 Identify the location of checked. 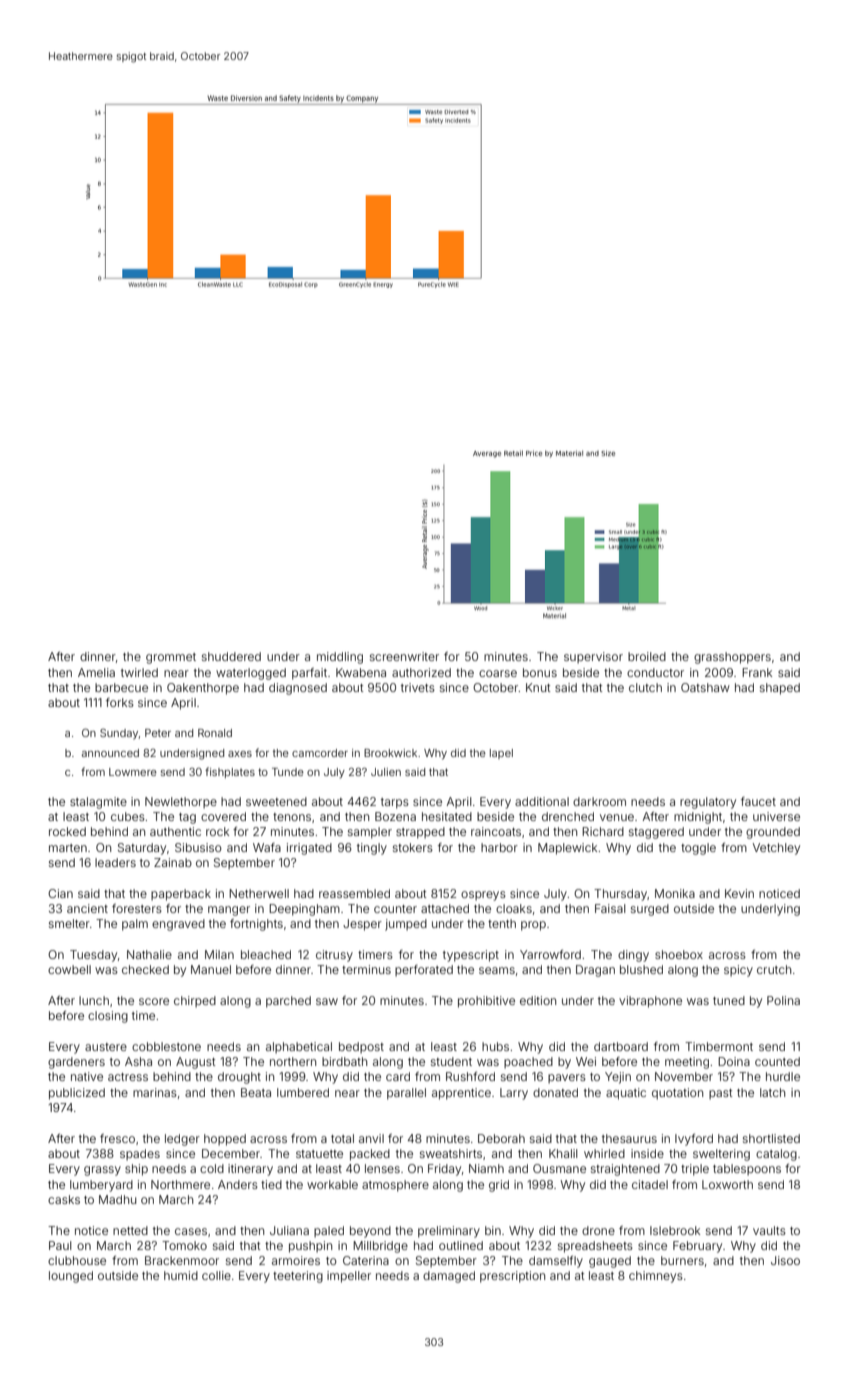
(145, 969).
